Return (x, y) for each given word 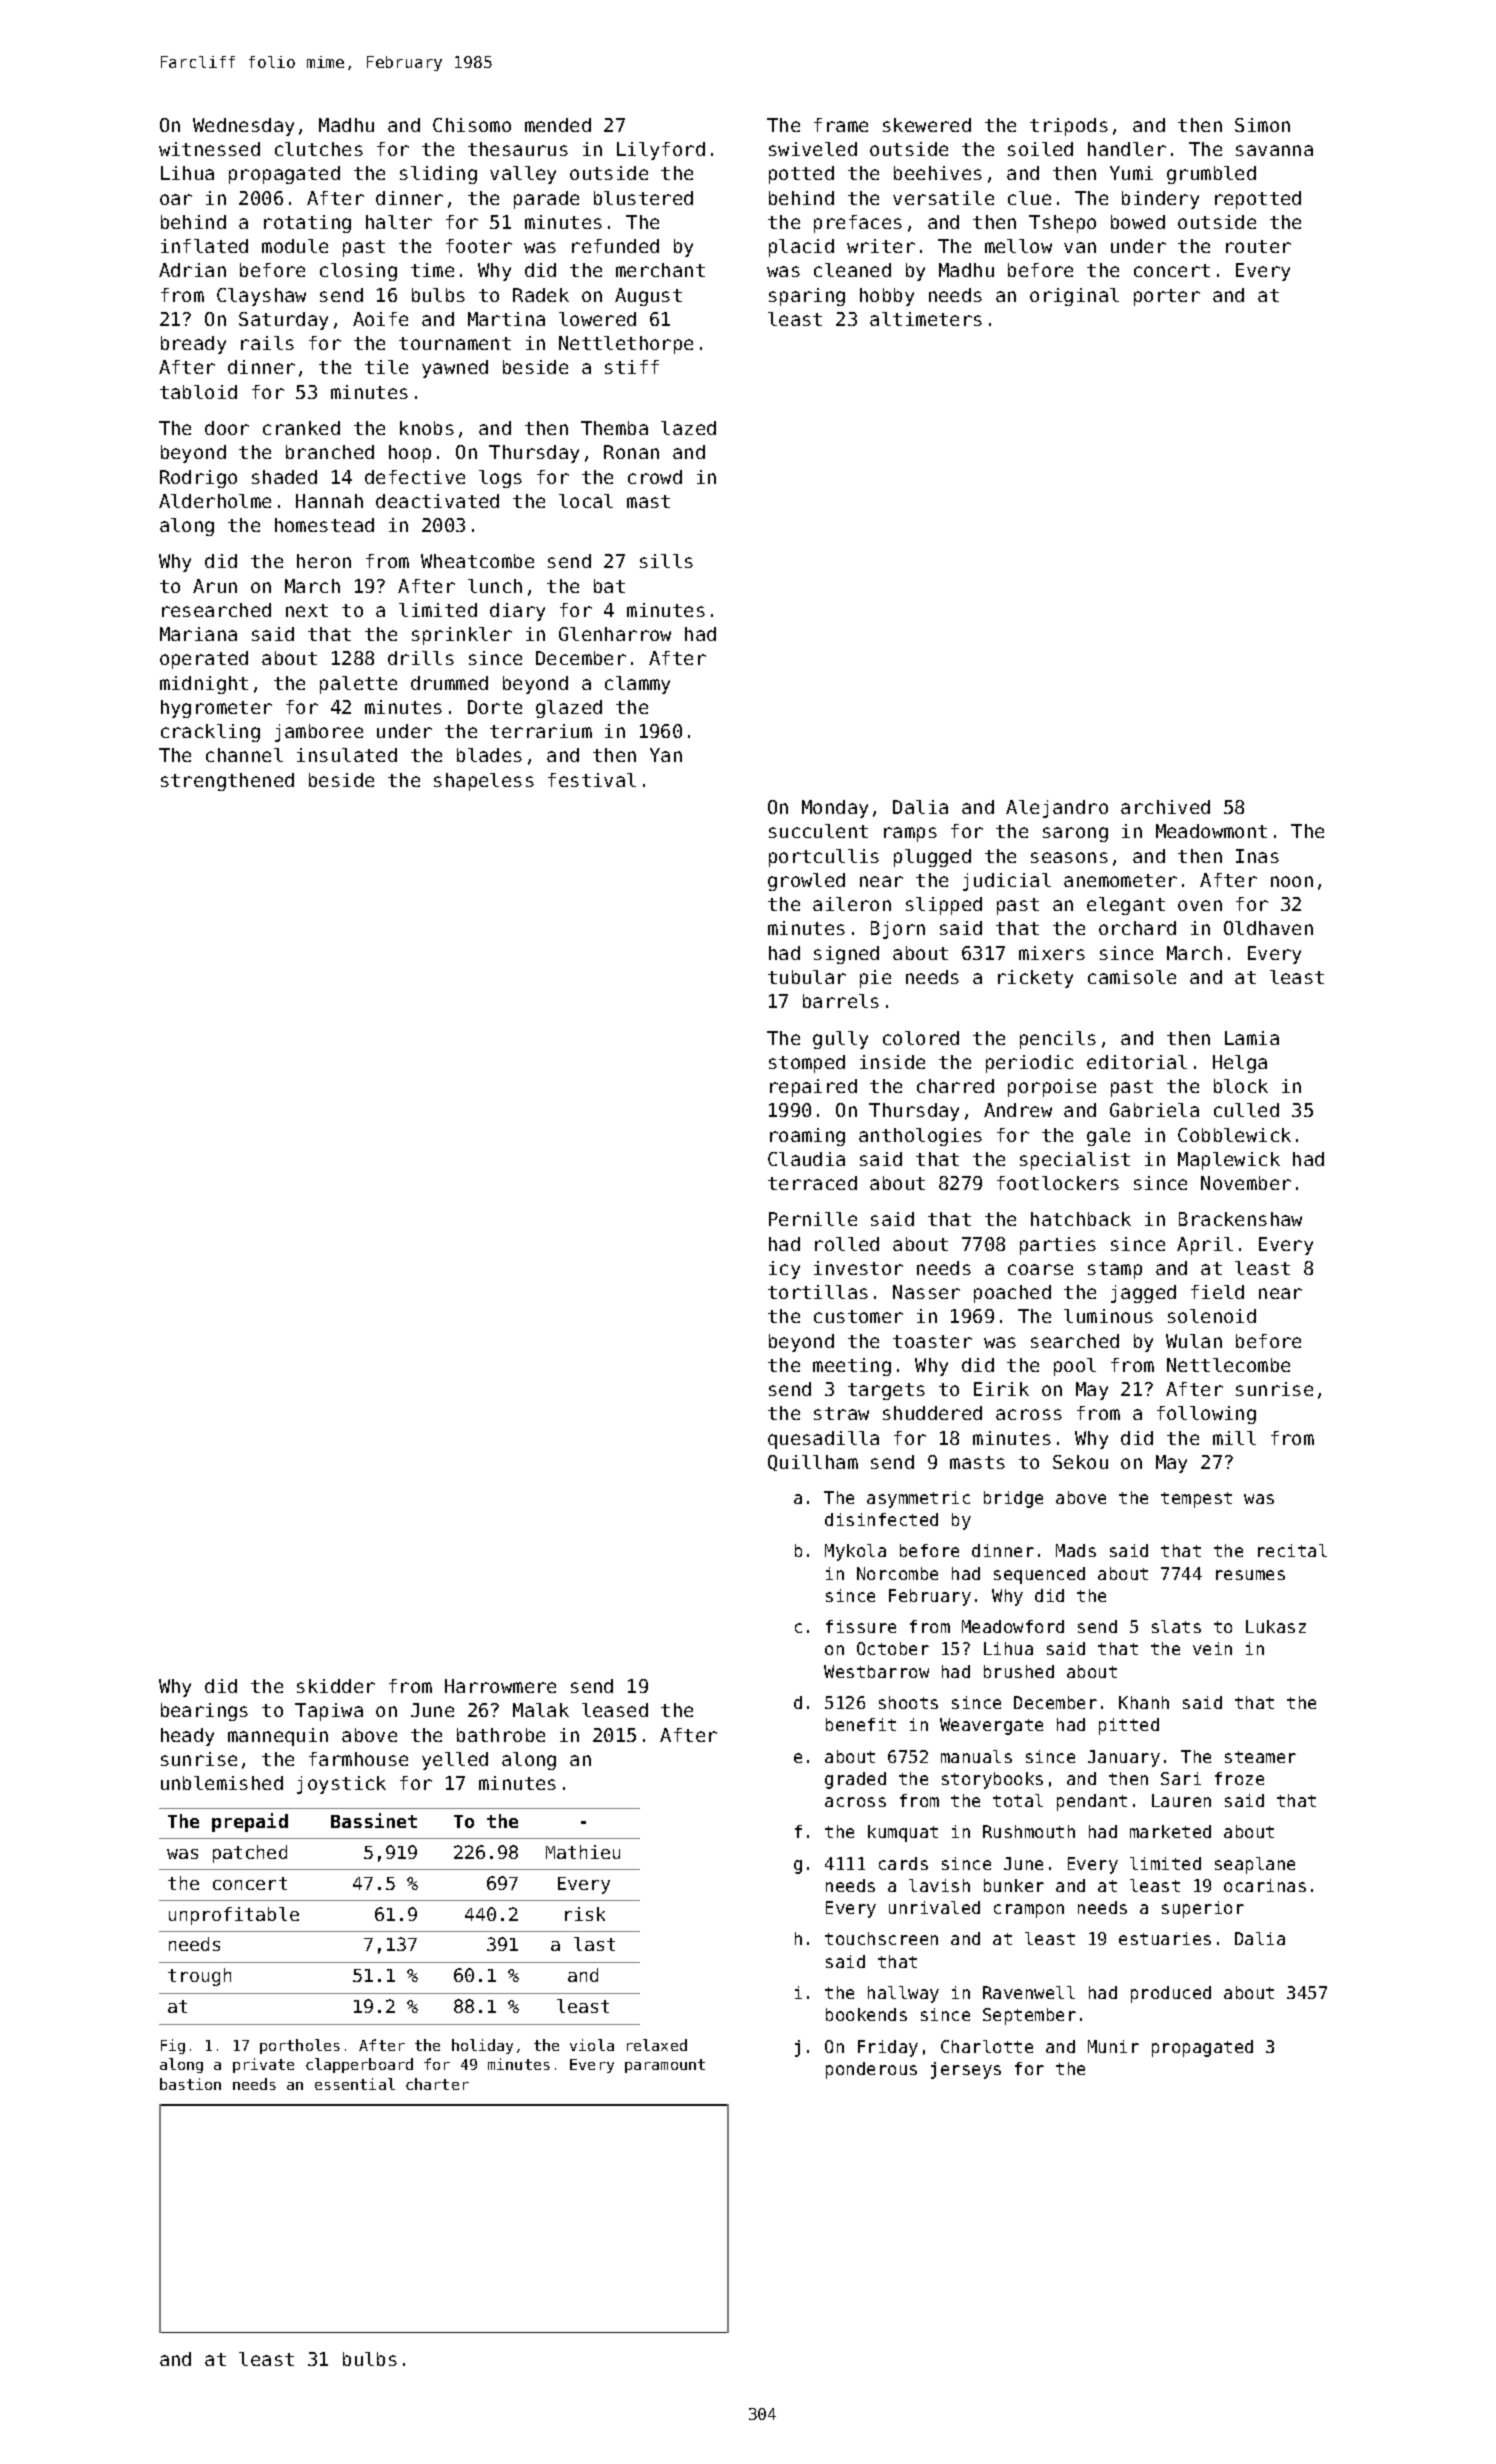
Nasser (926, 1292)
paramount (665, 2066)
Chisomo (472, 125)
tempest (1196, 1500)
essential (355, 2084)
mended (558, 125)
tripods (1069, 127)
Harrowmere (500, 1686)
